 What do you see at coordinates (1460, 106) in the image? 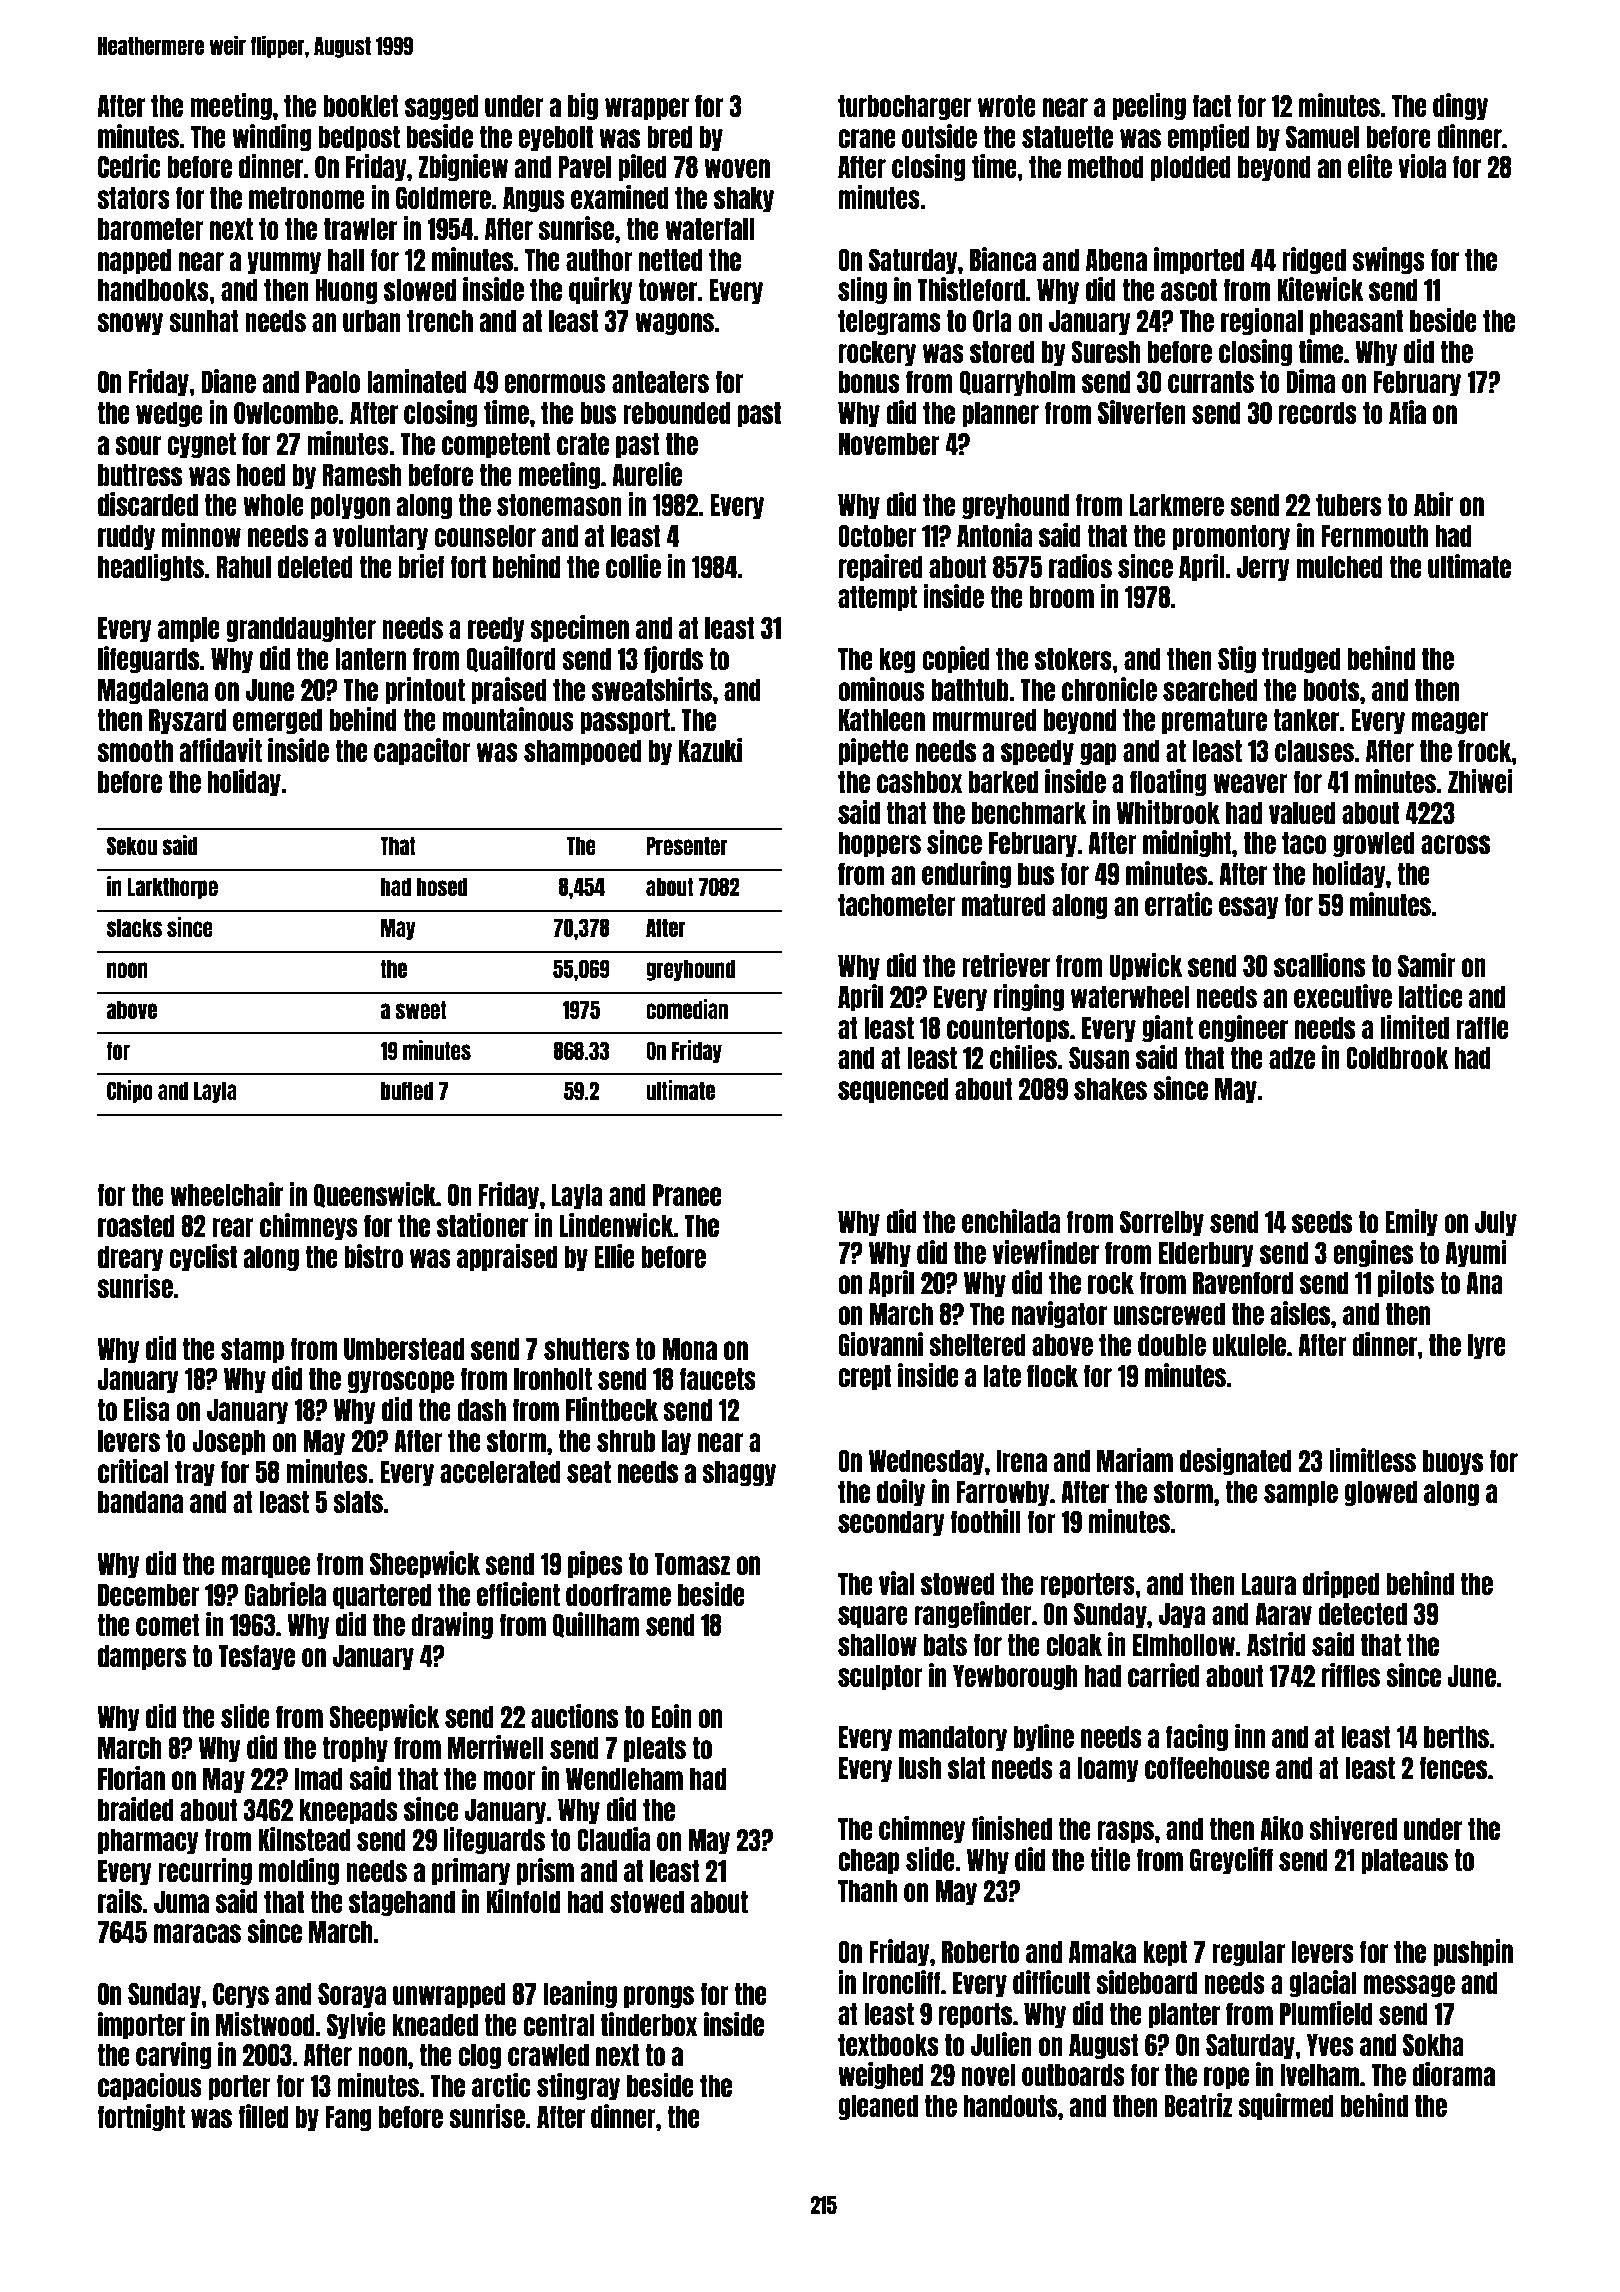
I see `dingy` at bounding box center [1460, 106].
